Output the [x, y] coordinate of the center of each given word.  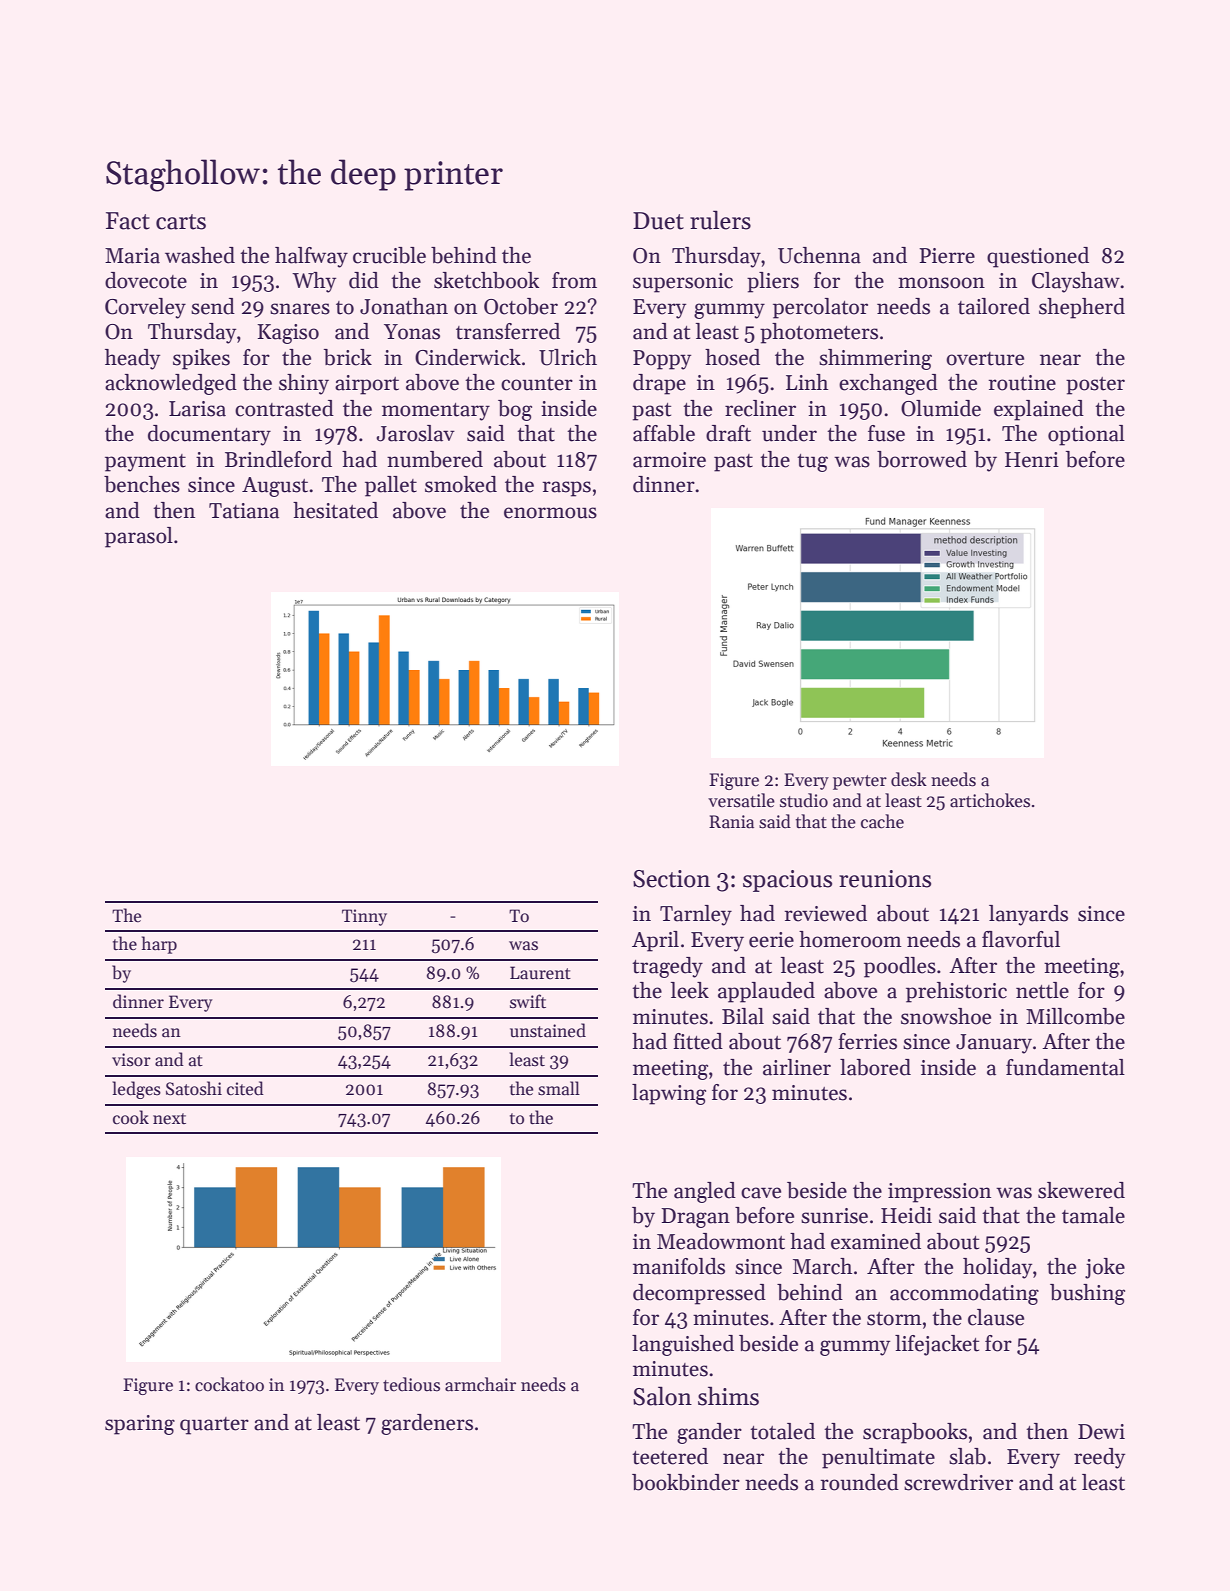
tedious [411, 1384]
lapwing [669, 1094]
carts [181, 222]
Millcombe [1075, 1016]
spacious [787, 881]
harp [159, 945]
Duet [658, 221]
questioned [1038, 257]
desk [909, 779]
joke [1105, 1268]
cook [131, 1117]
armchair [480, 1384]
